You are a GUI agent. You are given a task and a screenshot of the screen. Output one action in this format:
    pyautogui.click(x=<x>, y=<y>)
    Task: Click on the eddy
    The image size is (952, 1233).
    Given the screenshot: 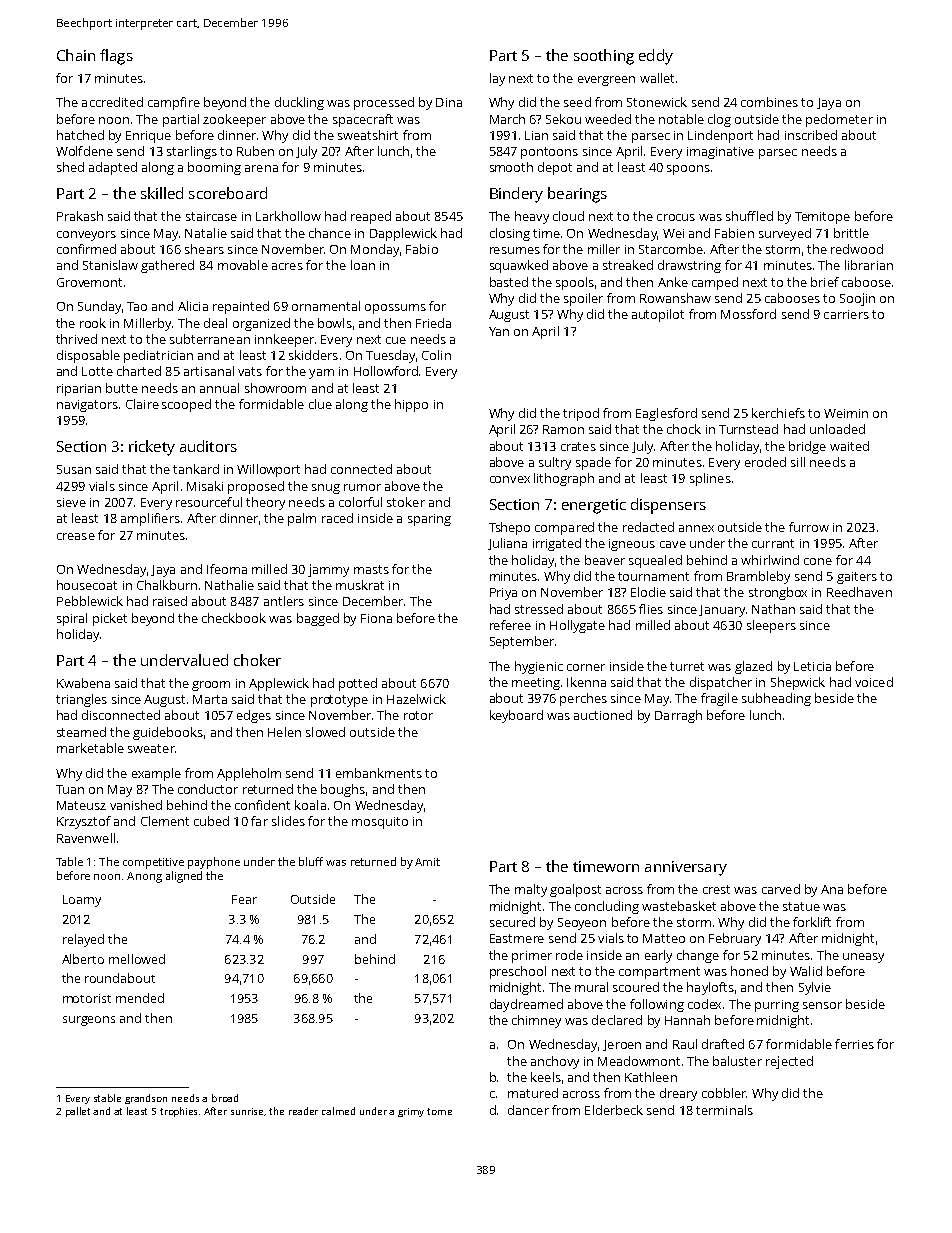 What is the action you would take?
    pyautogui.click(x=656, y=57)
